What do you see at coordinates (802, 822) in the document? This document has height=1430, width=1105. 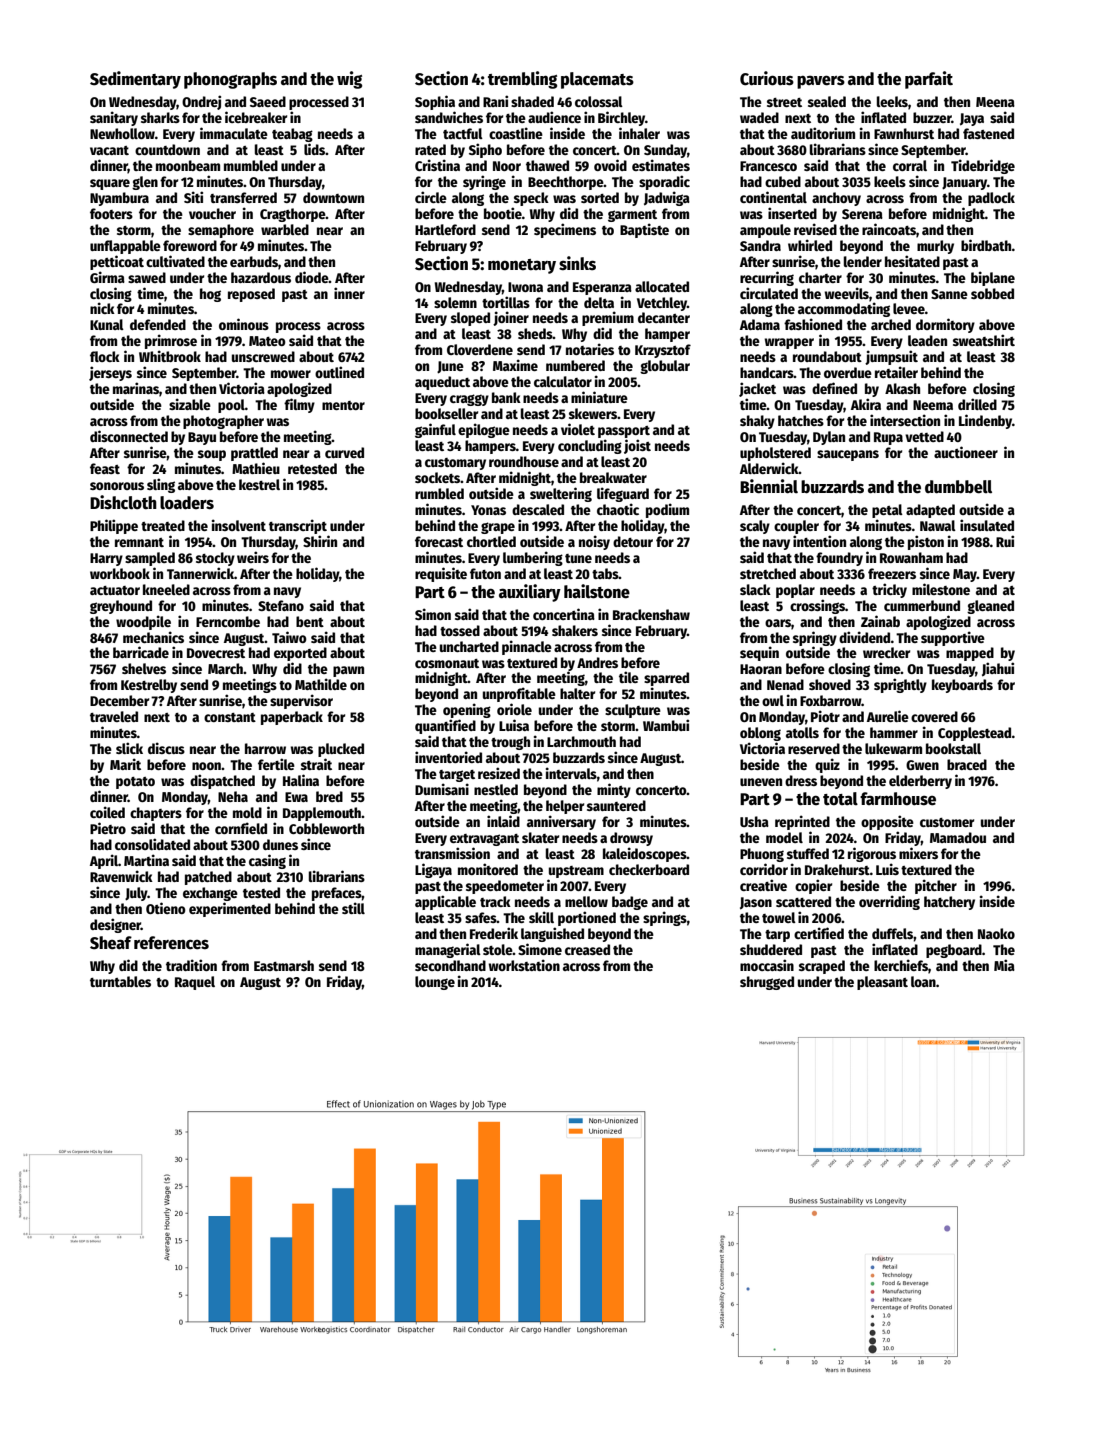 I see `reprinted` at bounding box center [802, 822].
